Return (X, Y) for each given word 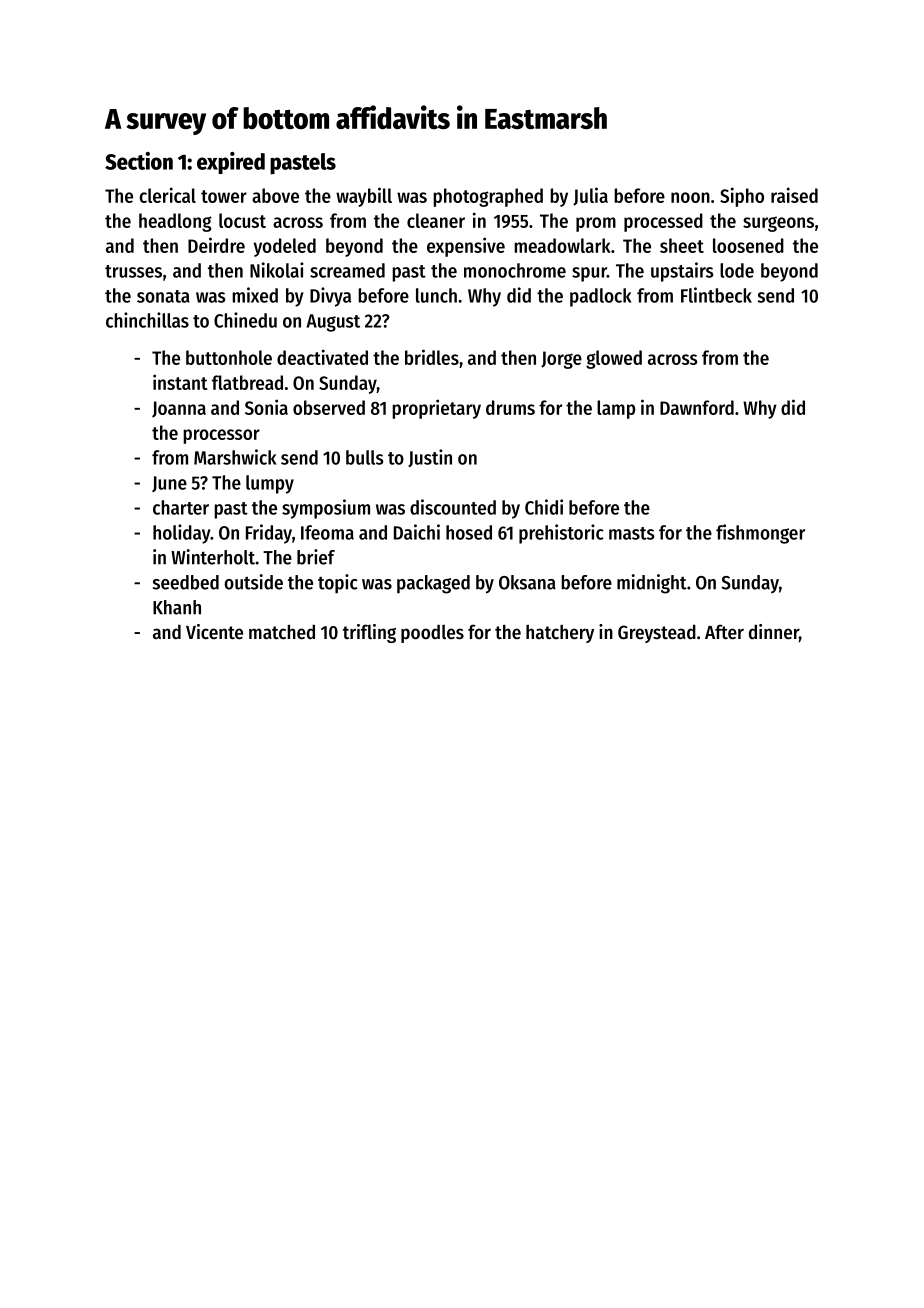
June (169, 484)
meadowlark (562, 245)
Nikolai (277, 270)
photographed (488, 197)
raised (794, 195)
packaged (433, 584)
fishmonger (760, 534)
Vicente (214, 632)
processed (663, 222)
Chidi (544, 507)
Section (139, 161)
